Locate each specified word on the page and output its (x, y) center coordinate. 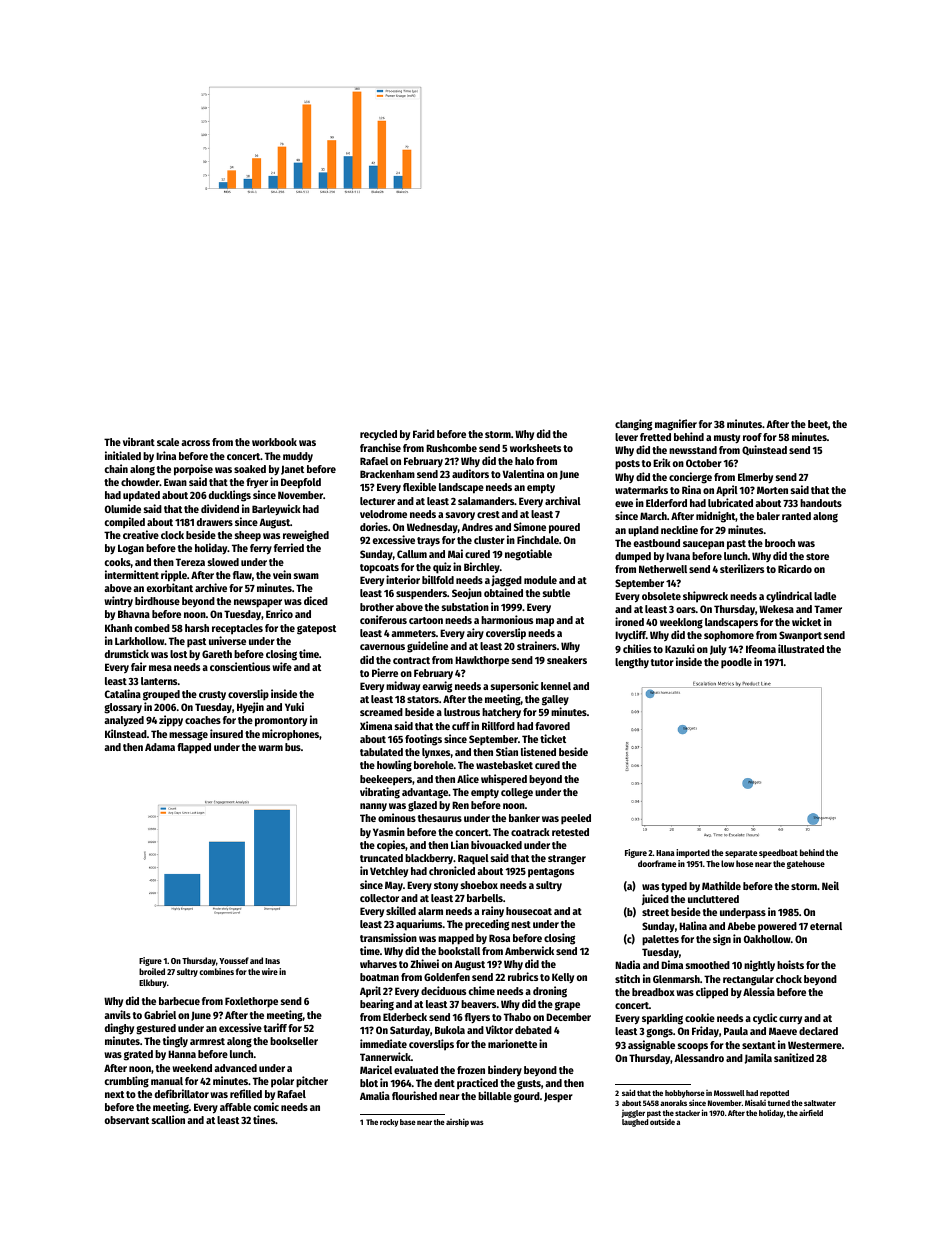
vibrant (139, 441)
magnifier (676, 425)
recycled (378, 435)
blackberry (429, 859)
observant (127, 1120)
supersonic (515, 687)
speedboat (778, 853)
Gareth (217, 654)
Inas (272, 961)
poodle (736, 663)
